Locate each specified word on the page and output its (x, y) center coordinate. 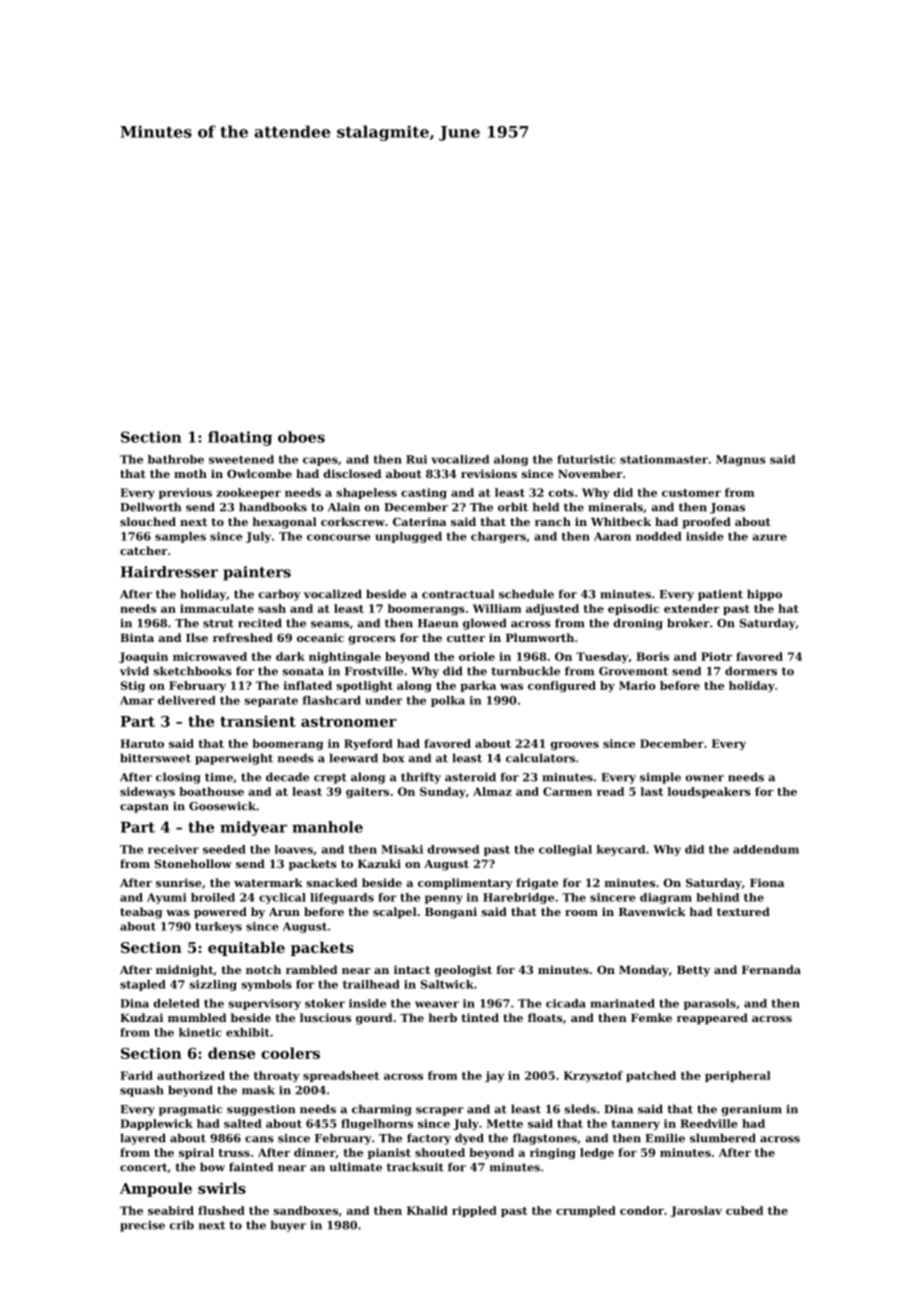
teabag (141, 913)
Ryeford (368, 744)
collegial (565, 850)
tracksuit (415, 1167)
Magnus (741, 460)
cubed (744, 1210)
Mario (637, 685)
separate (271, 702)
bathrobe (176, 459)
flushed (221, 1210)
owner (705, 778)
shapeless (367, 493)
